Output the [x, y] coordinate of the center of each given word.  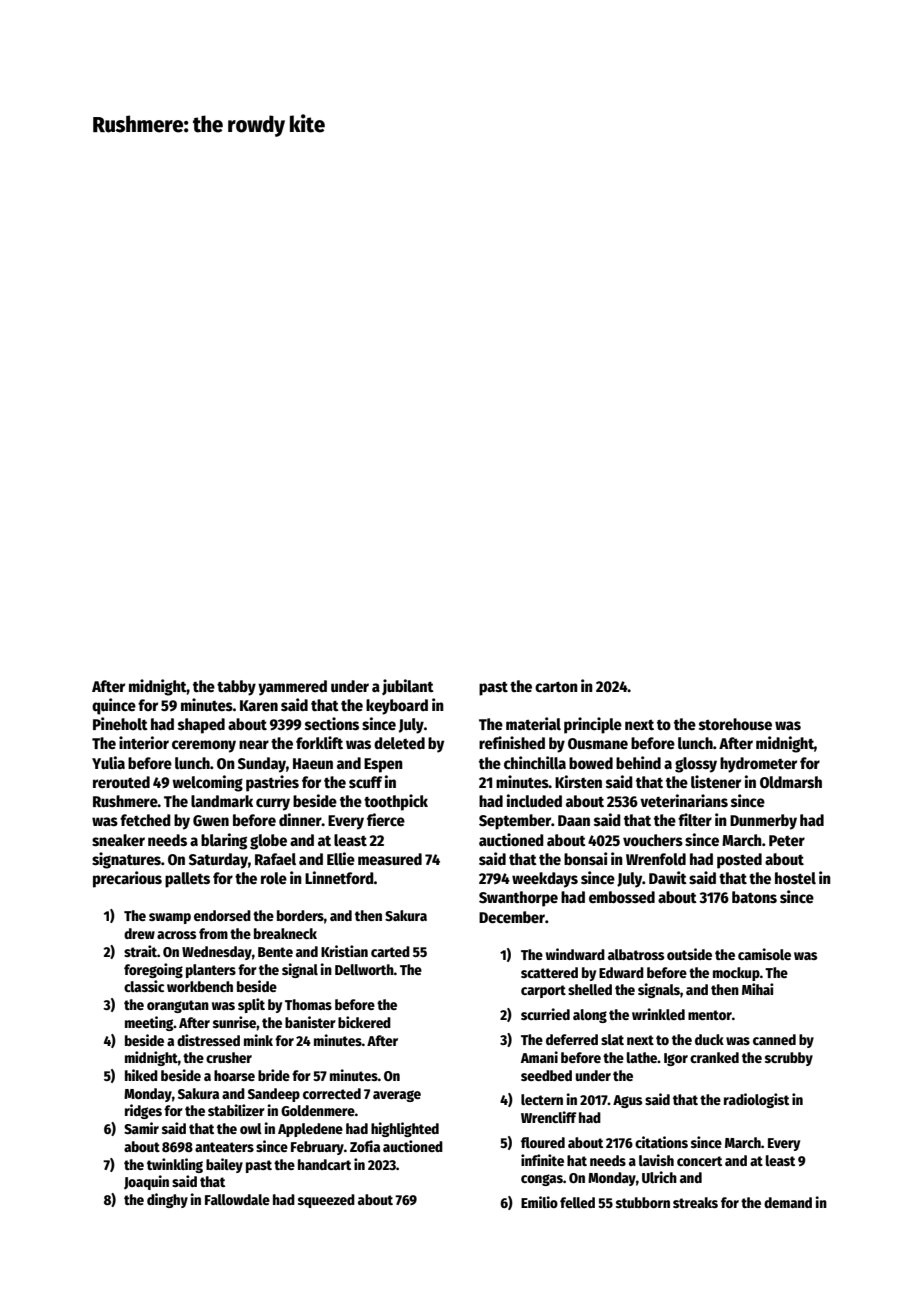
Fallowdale [237, 1199]
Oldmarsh [791, 782]
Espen [383, 765]
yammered [292, 688]
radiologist [756, 1100]
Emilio [539, 1202]
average [397, 1096]
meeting [149, 1023]
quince [114, 706]
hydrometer [758, 765]
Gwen [211, 820]
